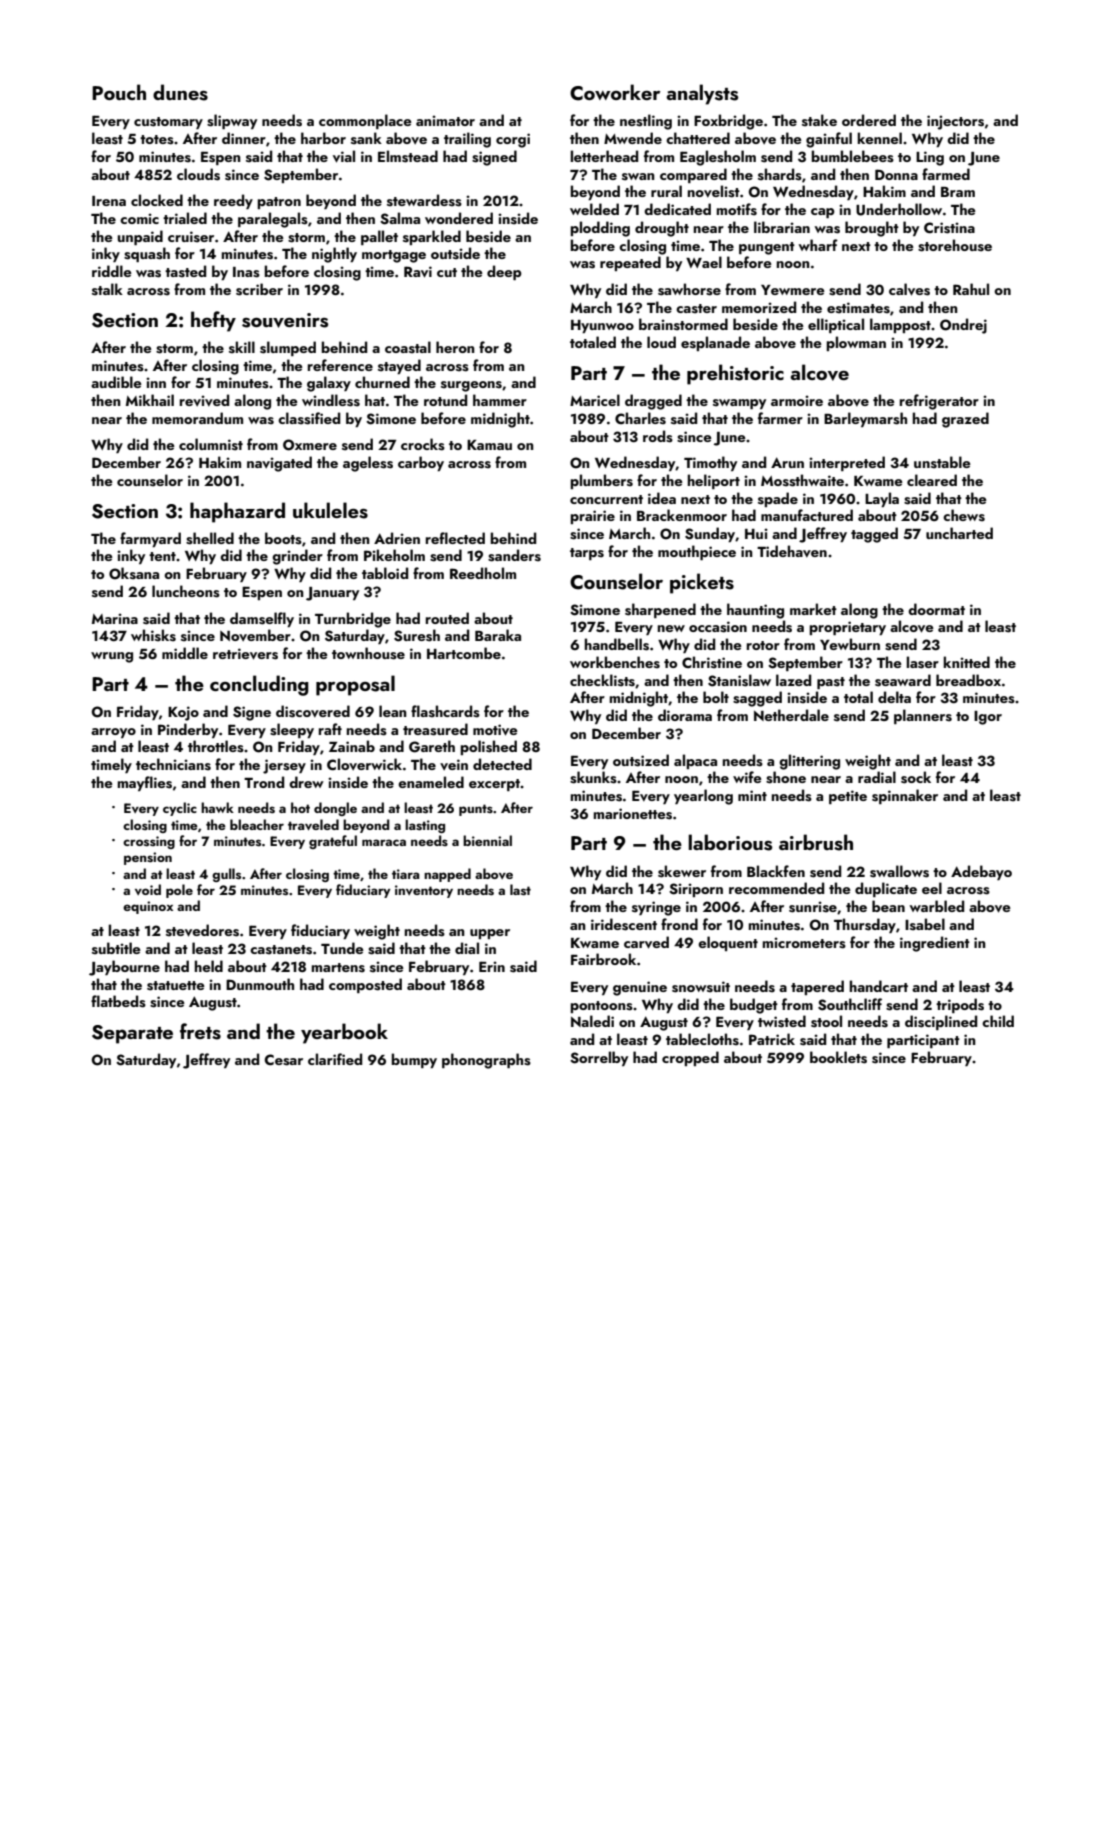 This screenshot has width=1113, height=1833. What do you see at coordinates (638, 177) in the screenshot?
I see `swan` at bounding box center [638, 177].
